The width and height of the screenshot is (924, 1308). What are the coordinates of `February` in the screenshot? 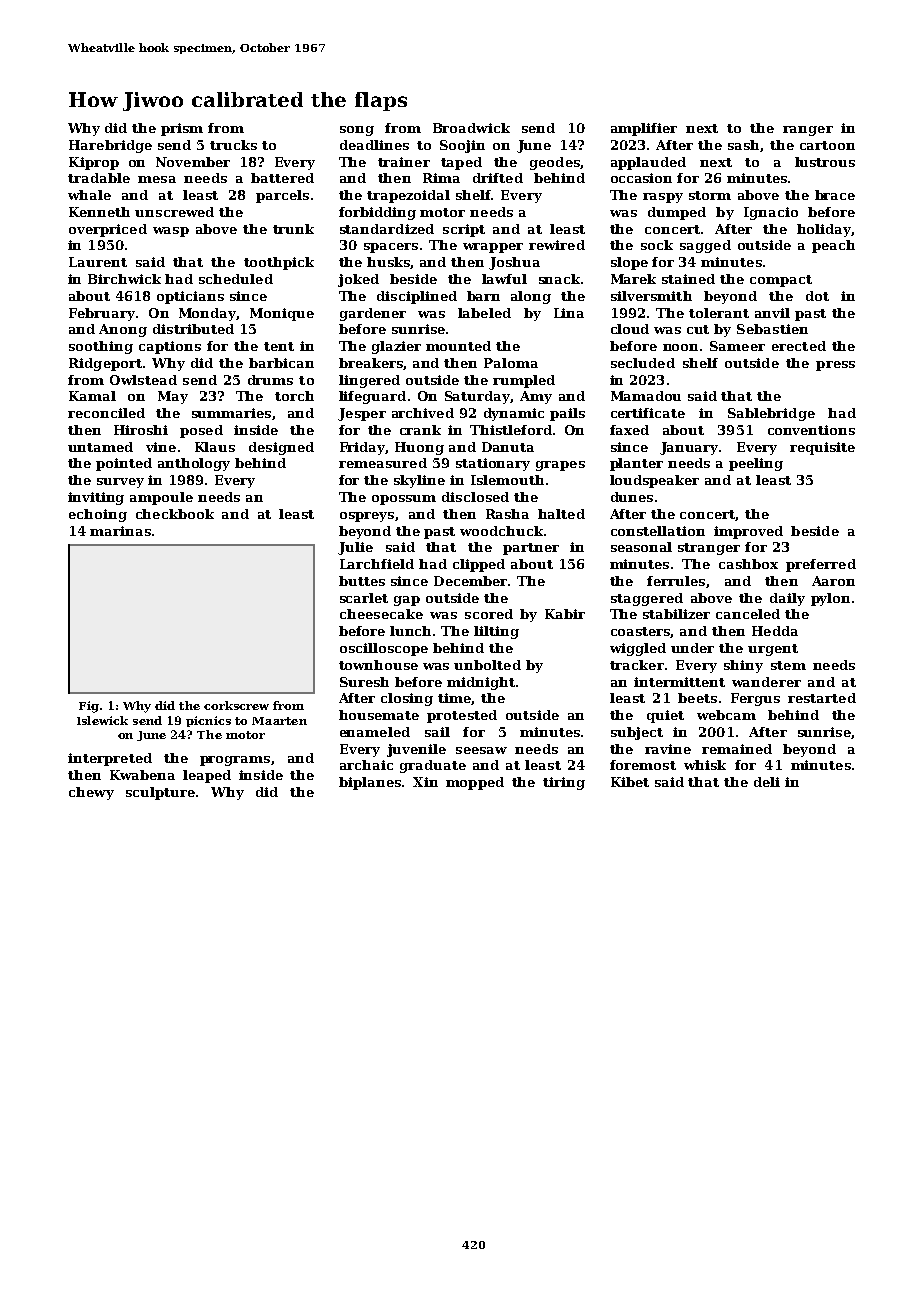 It's located at (102, 314).
